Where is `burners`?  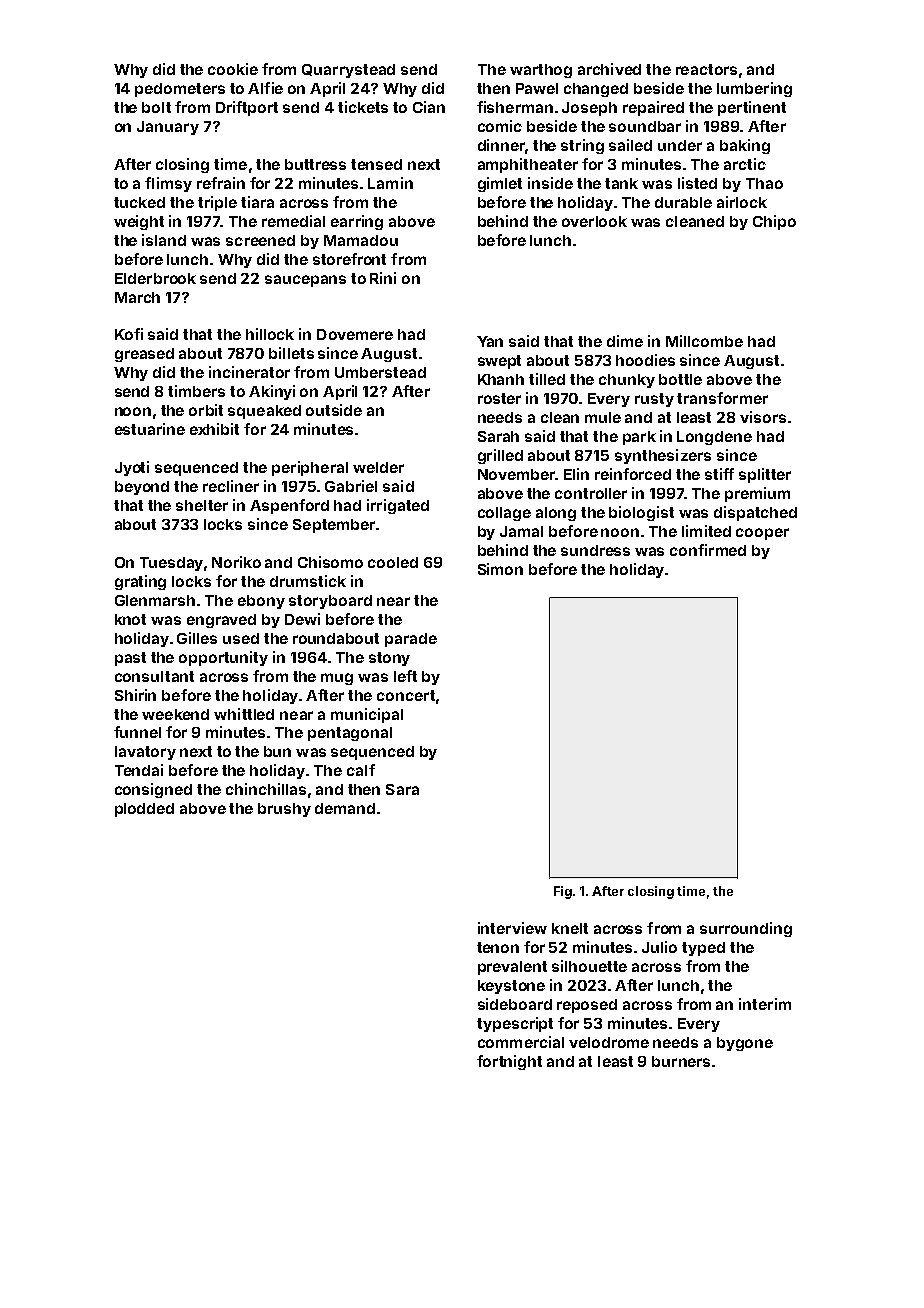 burners is located at coordinates (681, 1061).
